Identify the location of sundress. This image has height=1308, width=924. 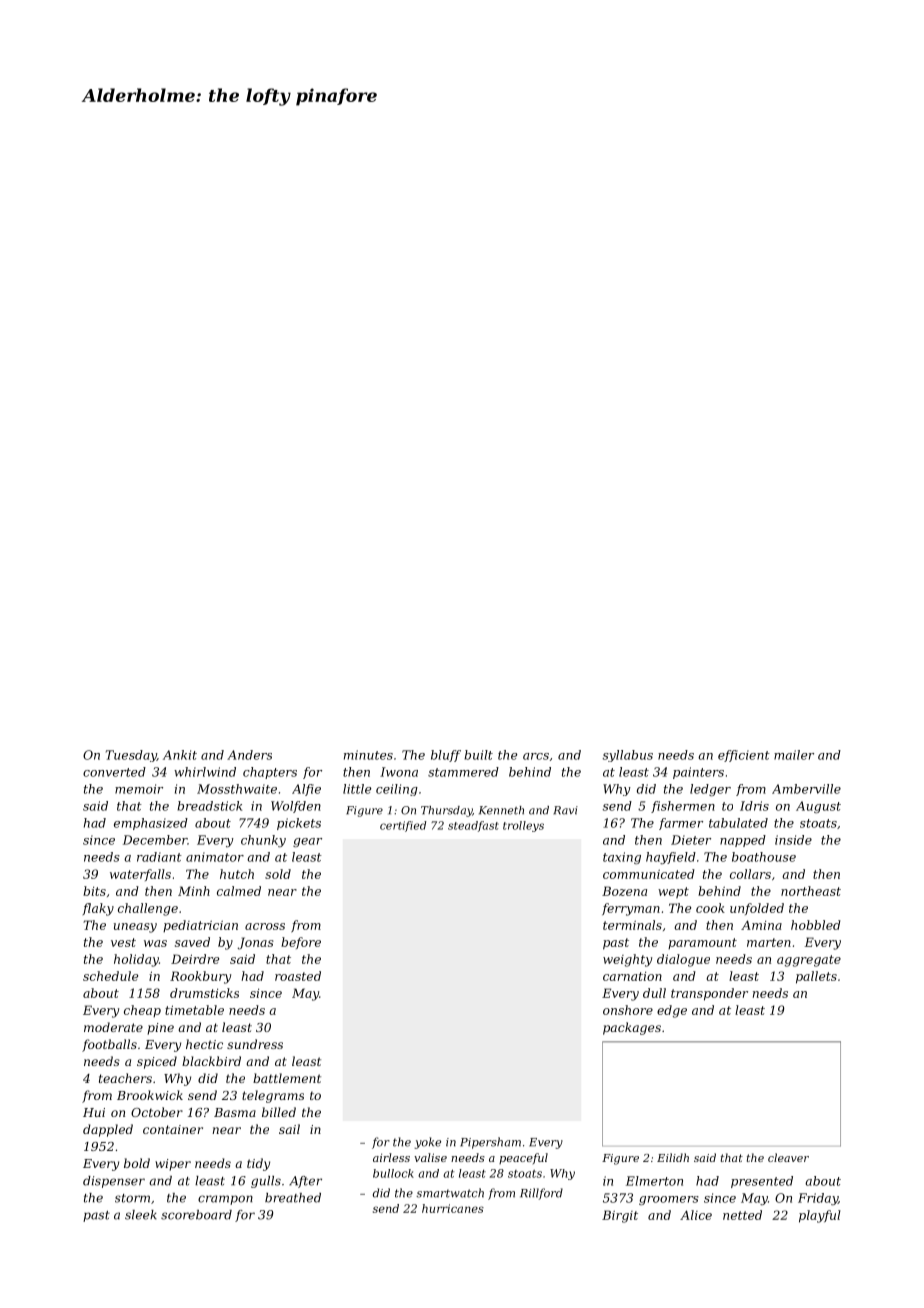
(255, 1044).
